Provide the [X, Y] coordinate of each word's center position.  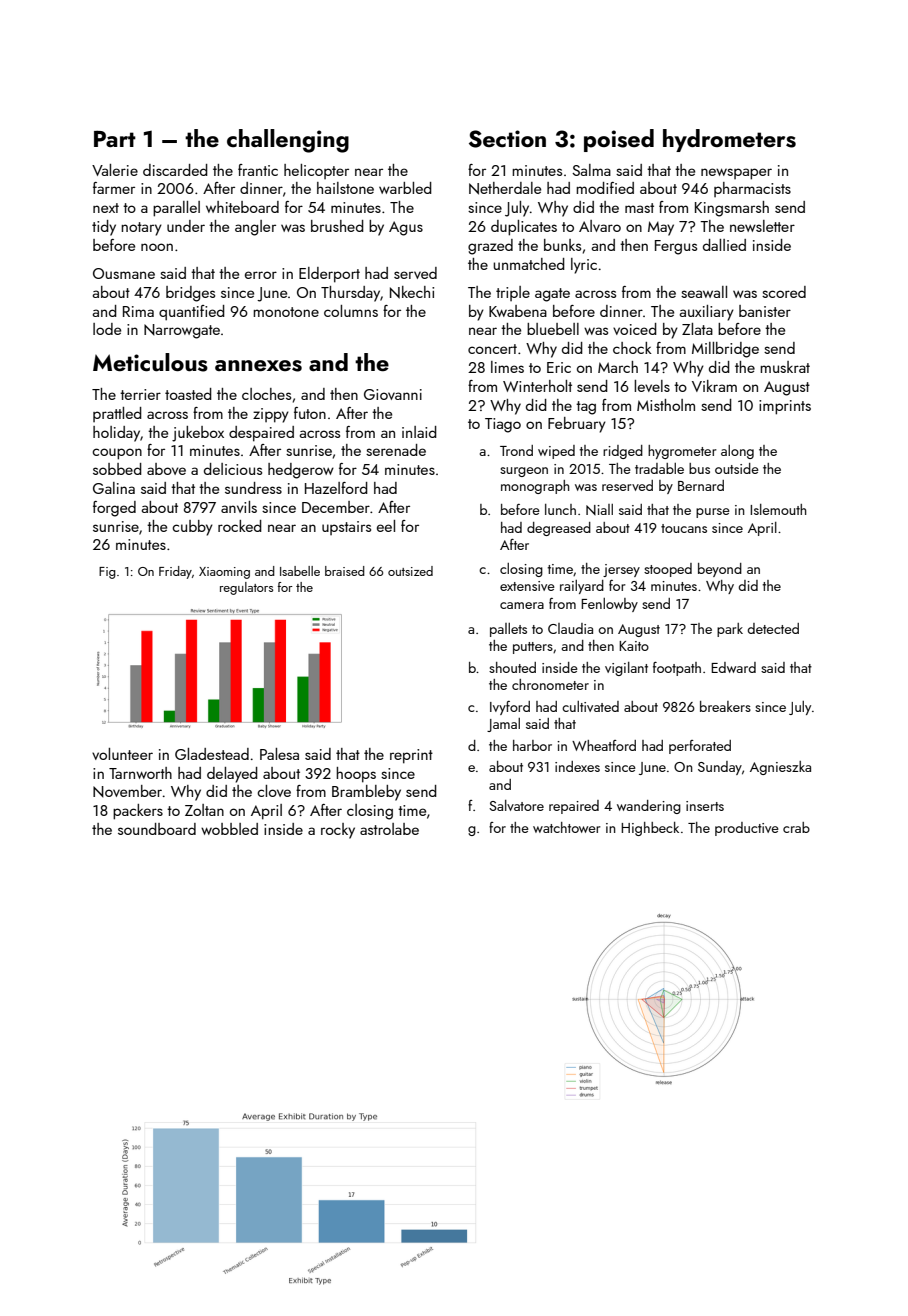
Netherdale [505, 188]
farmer [114, 188]
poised [619, 140]
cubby [192, 528]
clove [274, 791]
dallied [724, 245]
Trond [516, 450]
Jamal [503, 725]
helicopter [316, 171]
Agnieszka [780, 768]
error [261, 275]
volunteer [122, 754]
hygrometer [682, 452]
